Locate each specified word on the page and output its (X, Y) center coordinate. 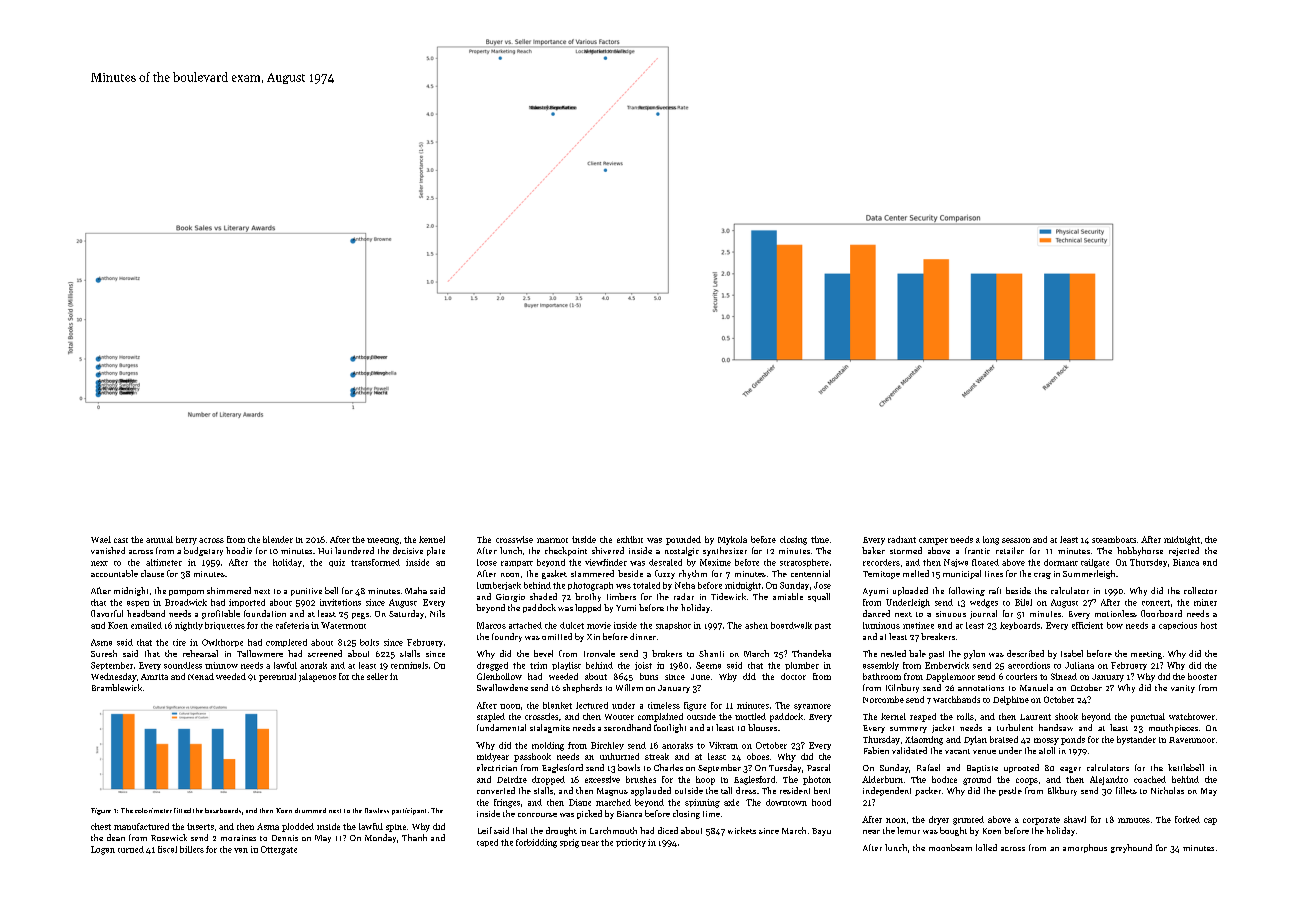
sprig (569, 843)
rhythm (693, 574)
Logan (103, 850)
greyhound (1131, 848)
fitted (182, 810)
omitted (557, 636)
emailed (146, 625)
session (1016, 540)
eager (1070, 770)
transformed (375, 562)
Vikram (723, 745)
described (1025, 653)
